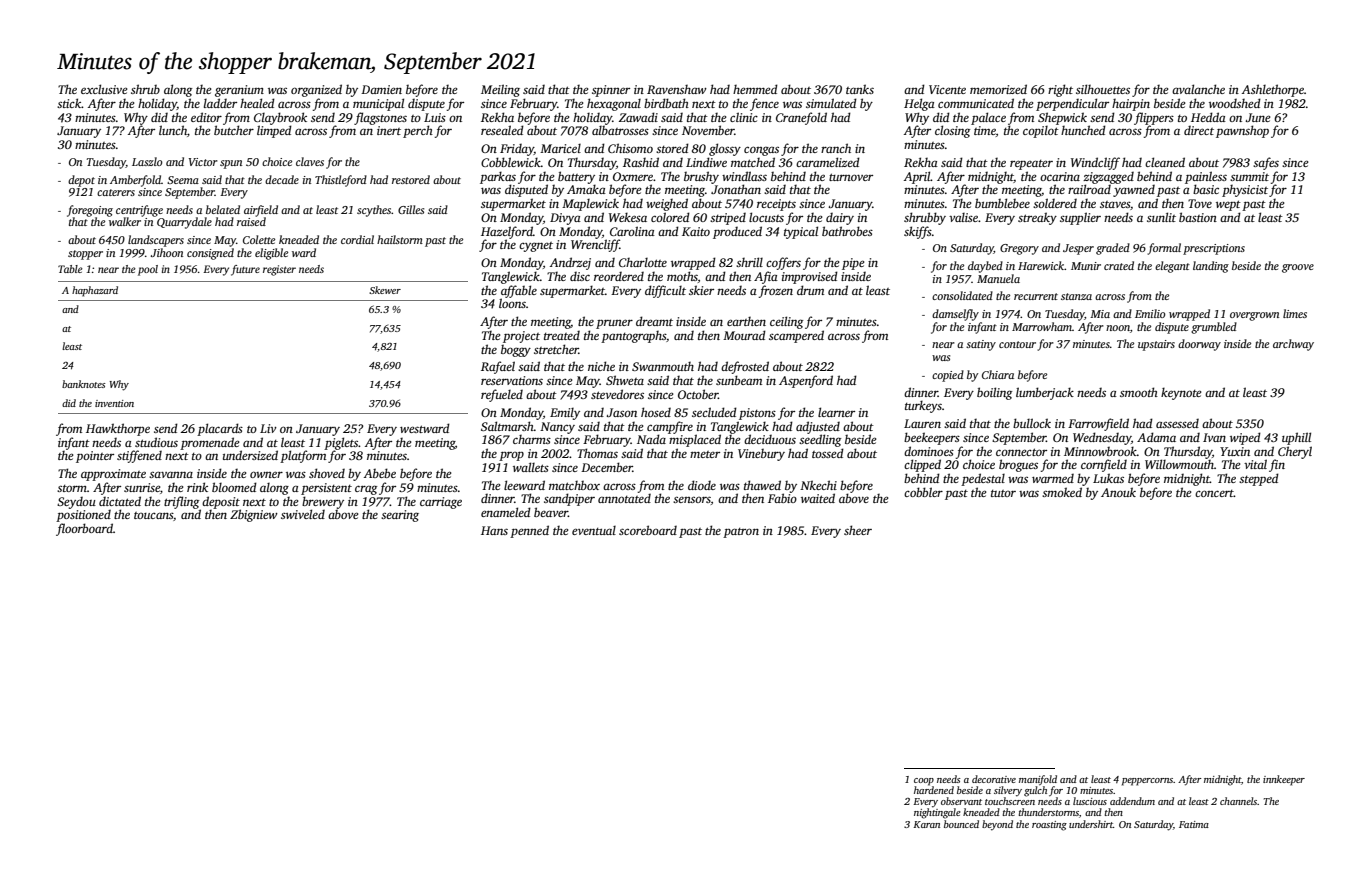 The width and height of the image is (1372, 887). What do you see at coordinates (274, 131) in the image?
I see `limped` at bounding box center [274, 131].
